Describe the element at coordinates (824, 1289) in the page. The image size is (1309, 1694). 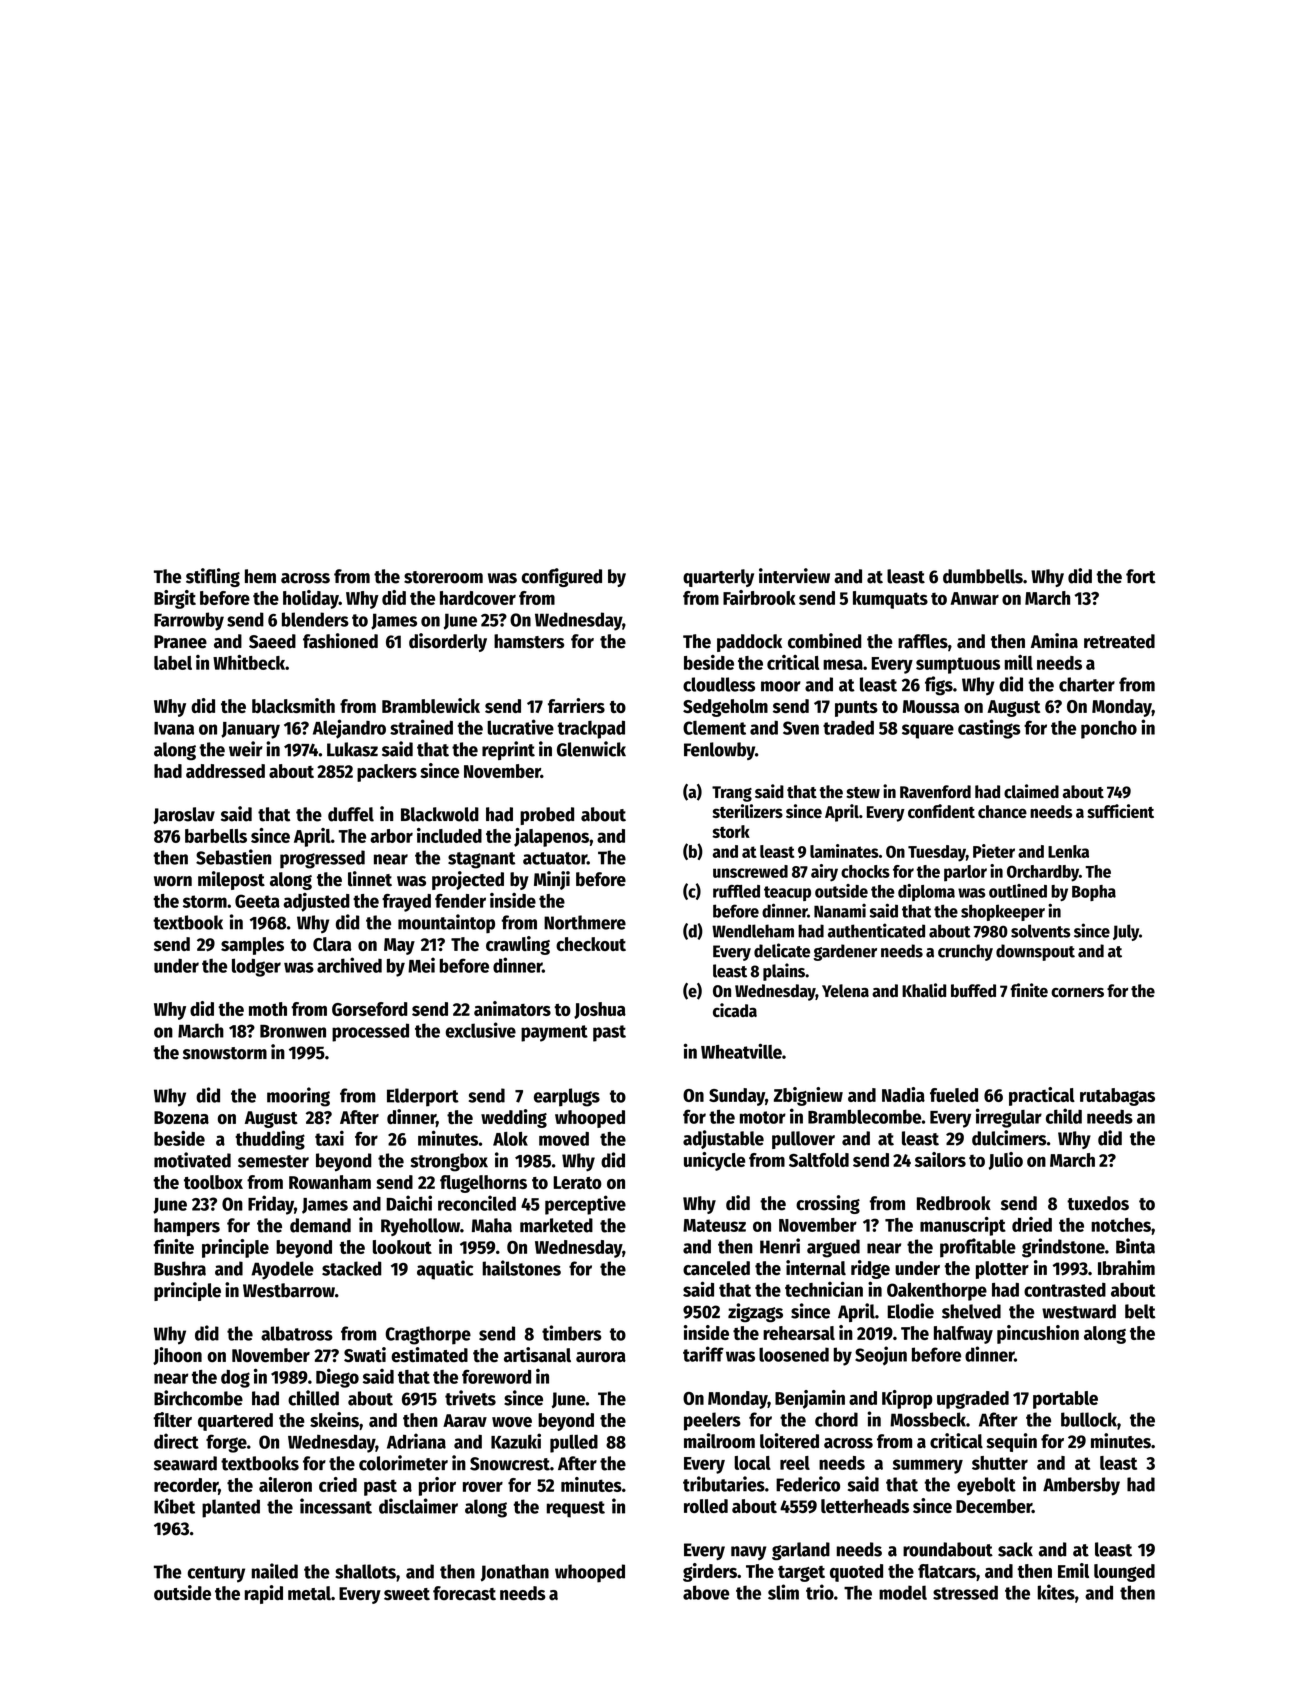
I see `technician` at that location.
